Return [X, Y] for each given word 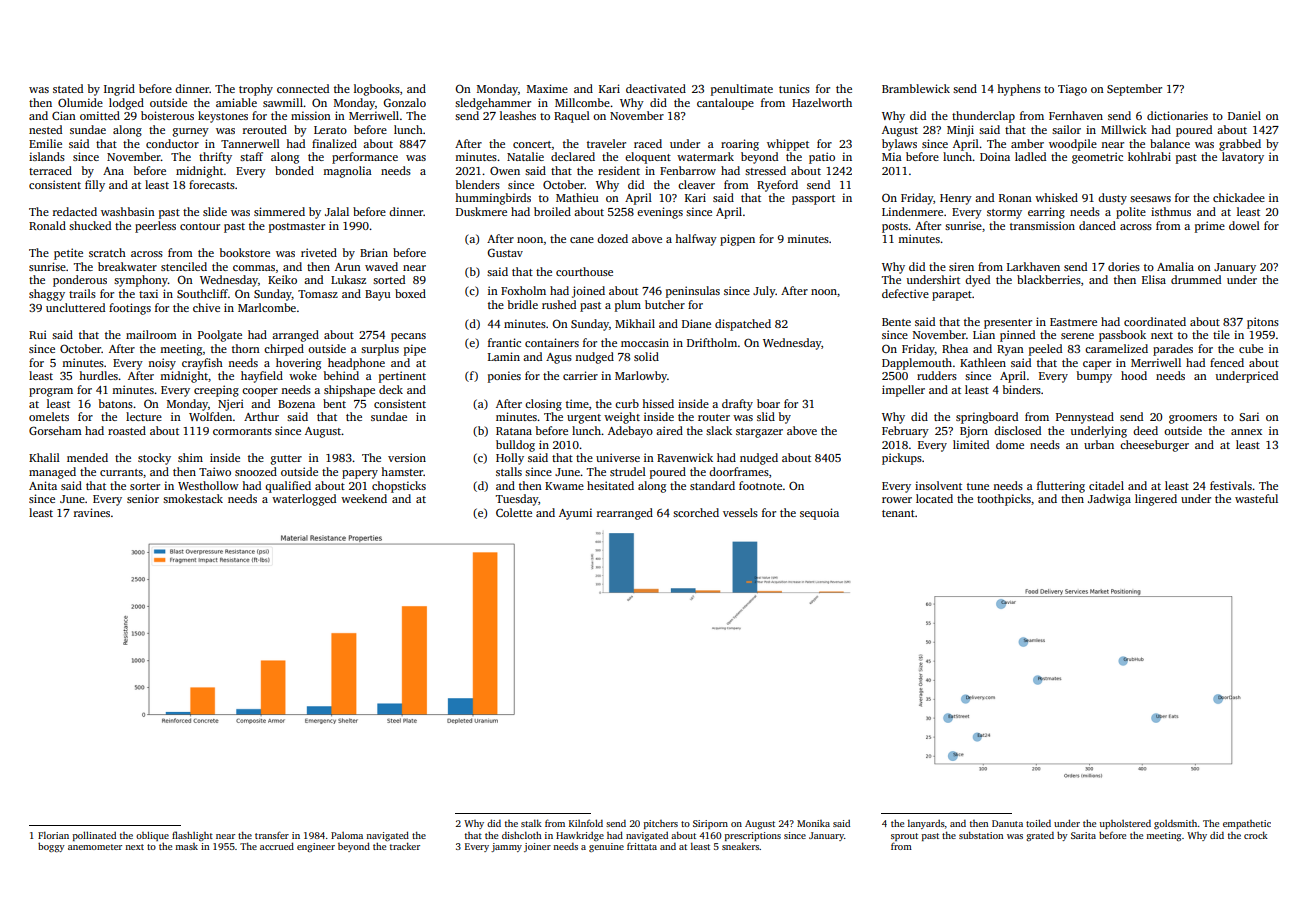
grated [1040, 836]
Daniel [1244, 115]
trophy [256, 90]
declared [573, 156]
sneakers [740, 846]
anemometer [95, 847]
